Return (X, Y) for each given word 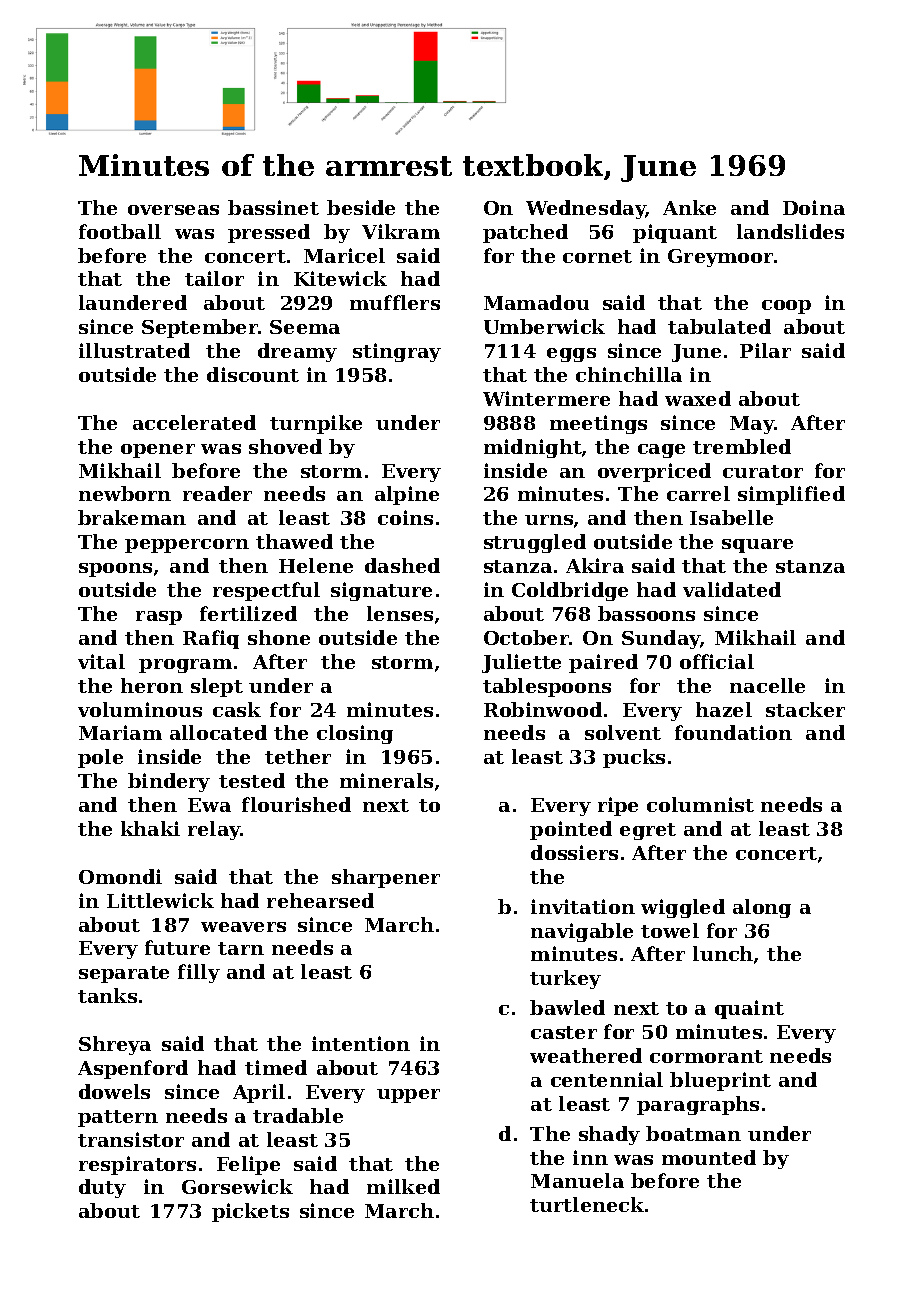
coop (786, 307)
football (120, 231)
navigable (582, 932)
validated (732, 589)
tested (252, 780)
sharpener (386, 878)
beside (361, 207)
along (762, 908)
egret (648, 831)
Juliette (521, 663)
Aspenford (133, 1069)
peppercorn (187, 546)
